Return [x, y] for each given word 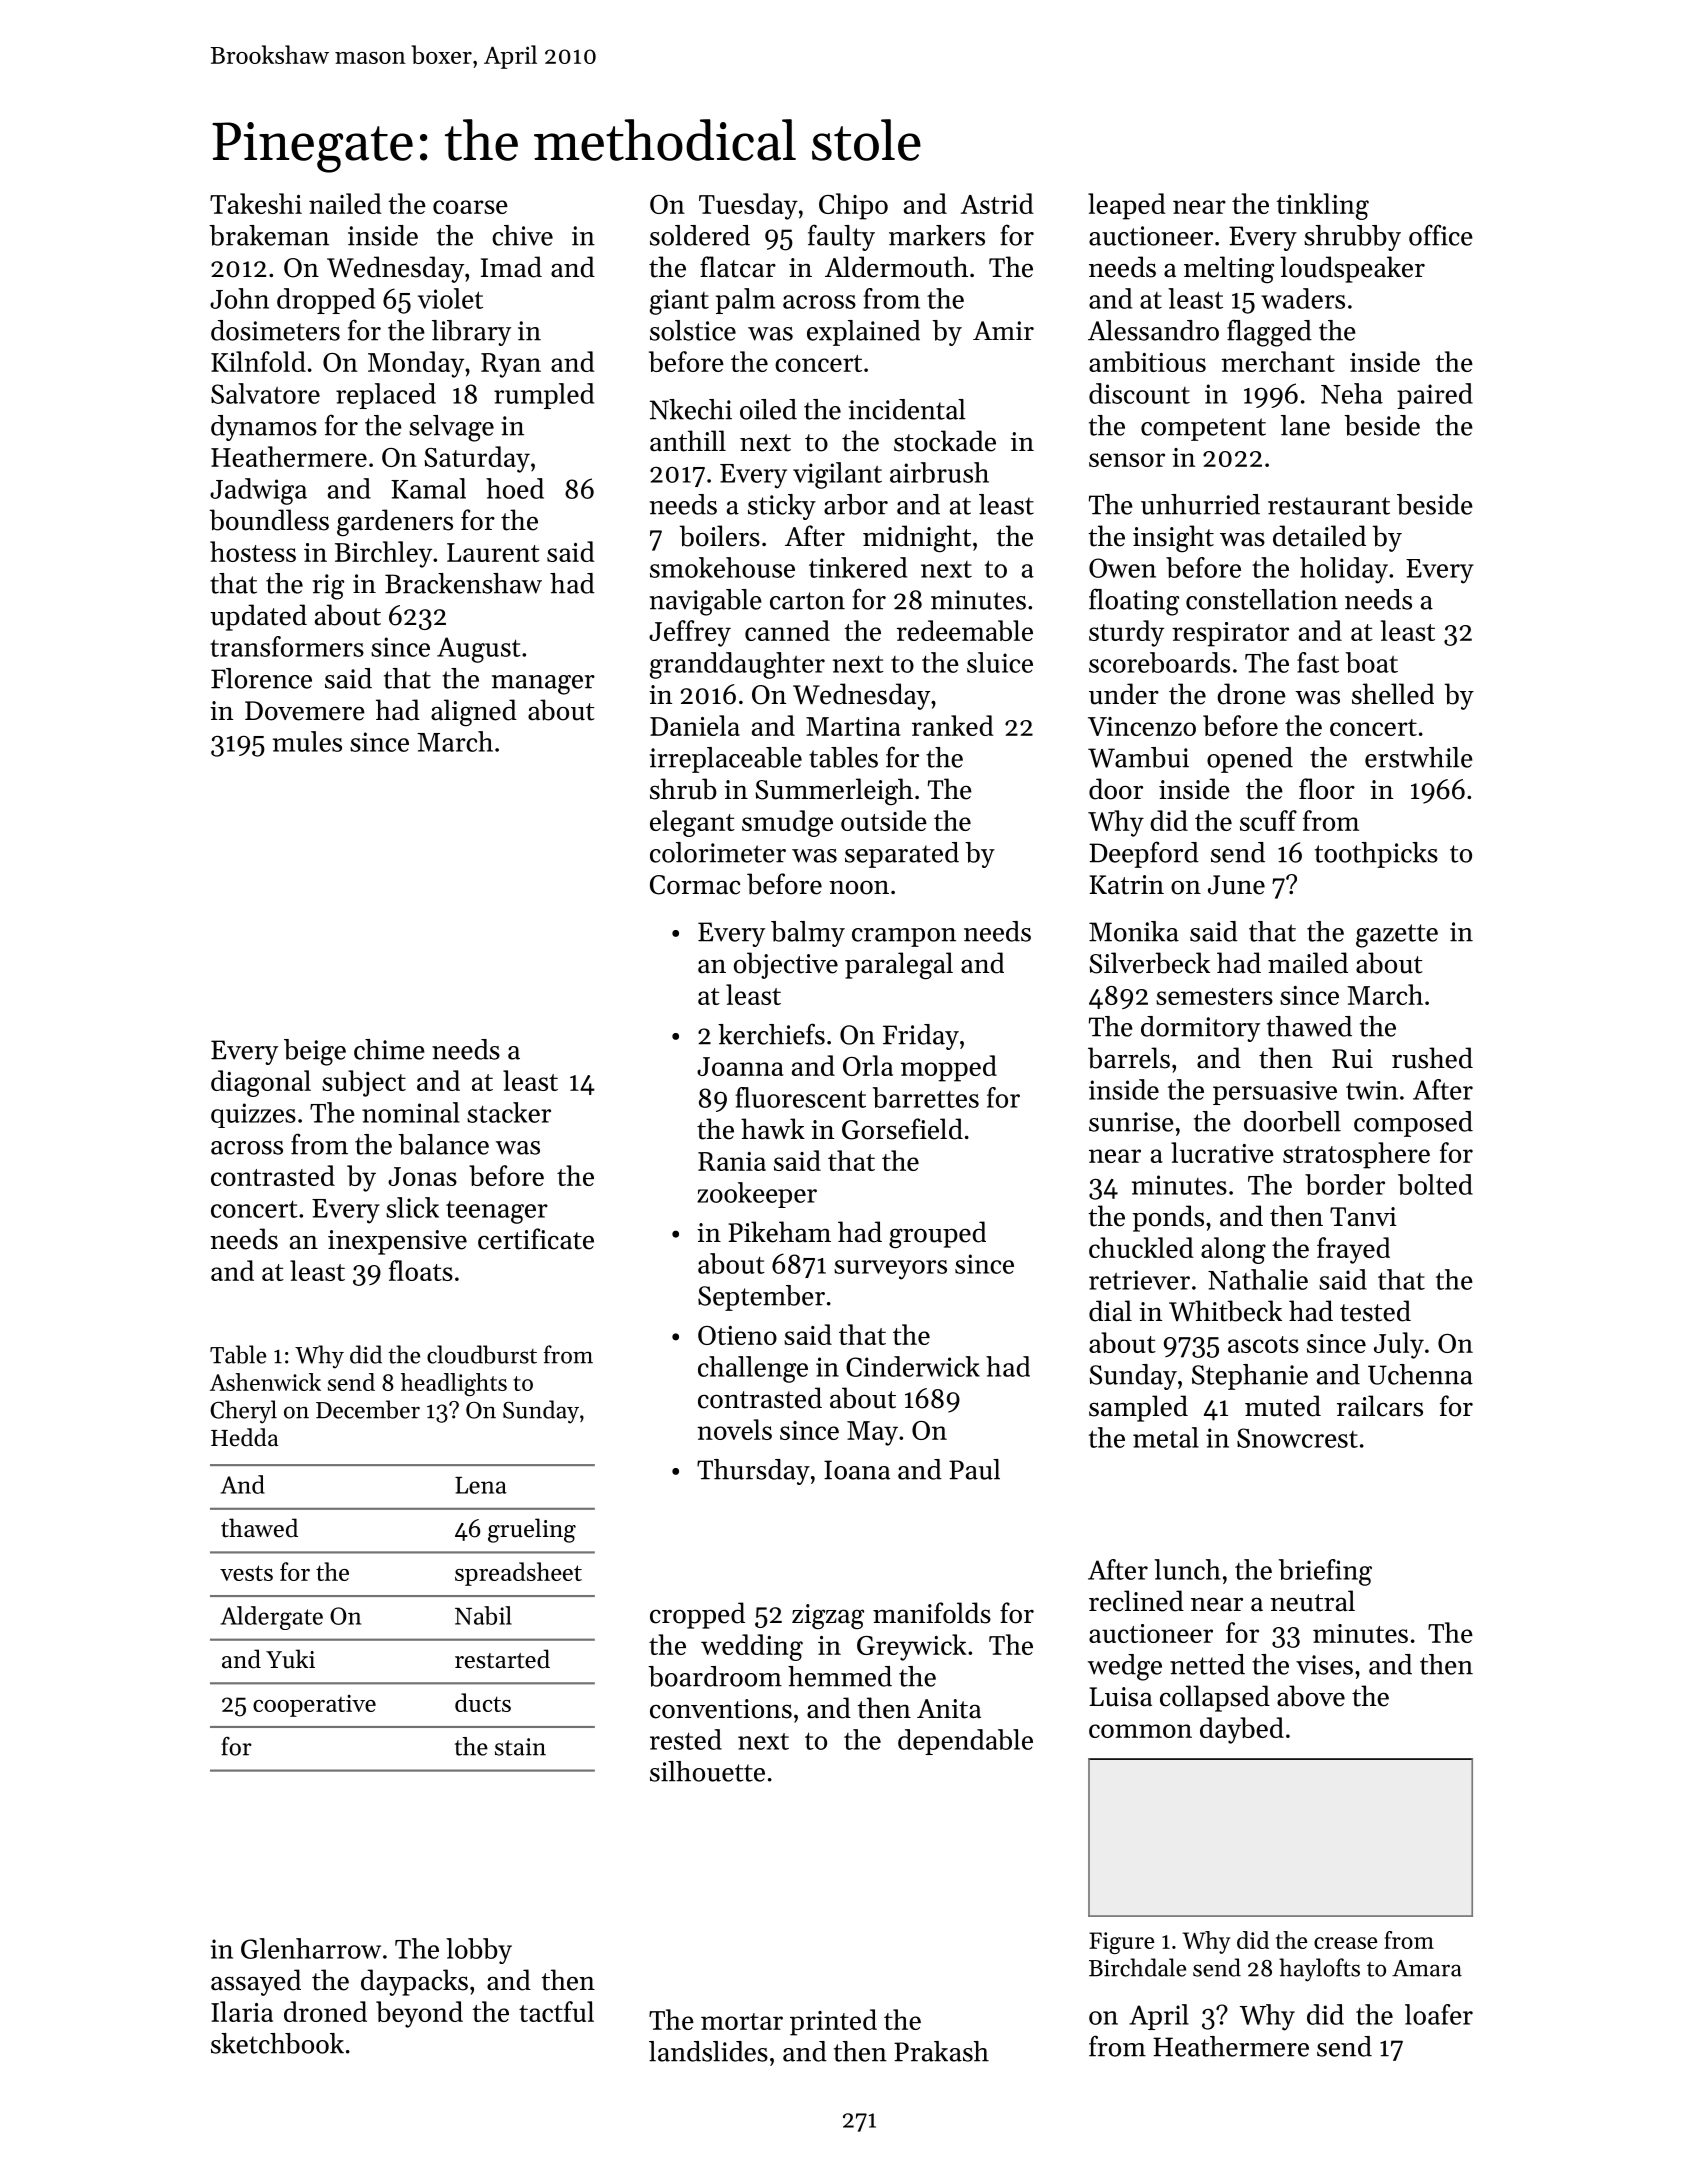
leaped [1127, 206]
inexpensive [397, 1242]
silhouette [707, 1771]
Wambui [1138, 757]
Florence [261, 678]
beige [315, 1052]
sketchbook [277, 2043]
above [1311, 1696]
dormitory [1200, 1029]
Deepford [1144, 854]
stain [520, 1747]
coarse [470, 207]
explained [863, 333]
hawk [773, 1128]
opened [1250, 760]
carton [807, 601]
